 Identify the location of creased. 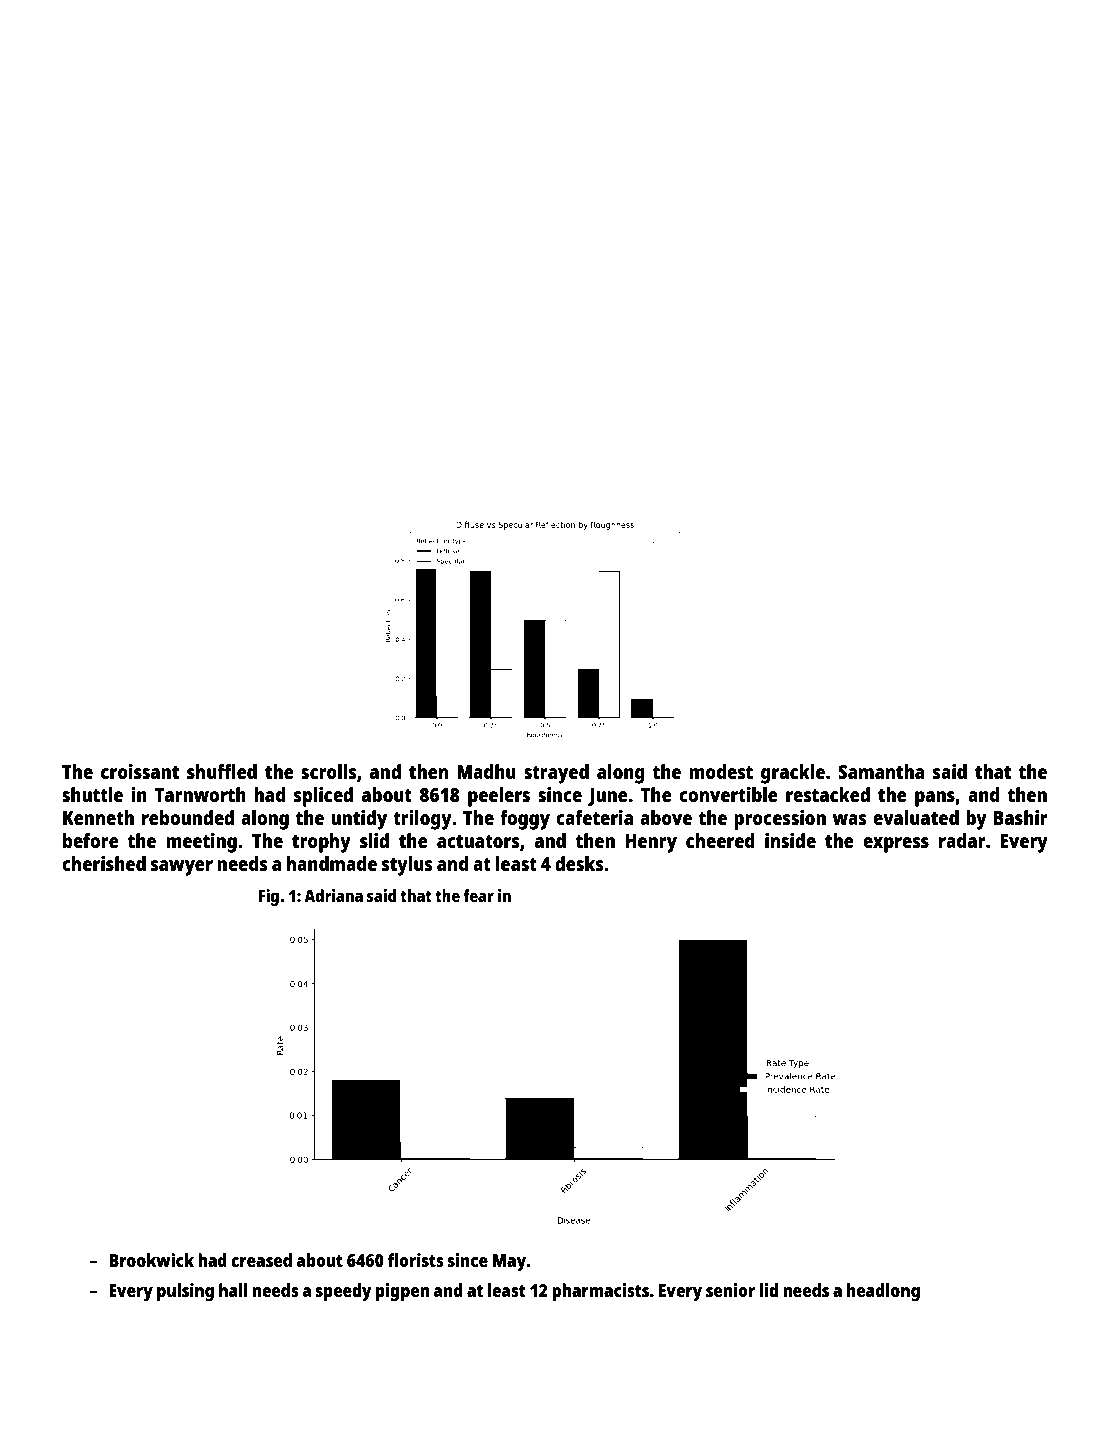
(261, 1260).
